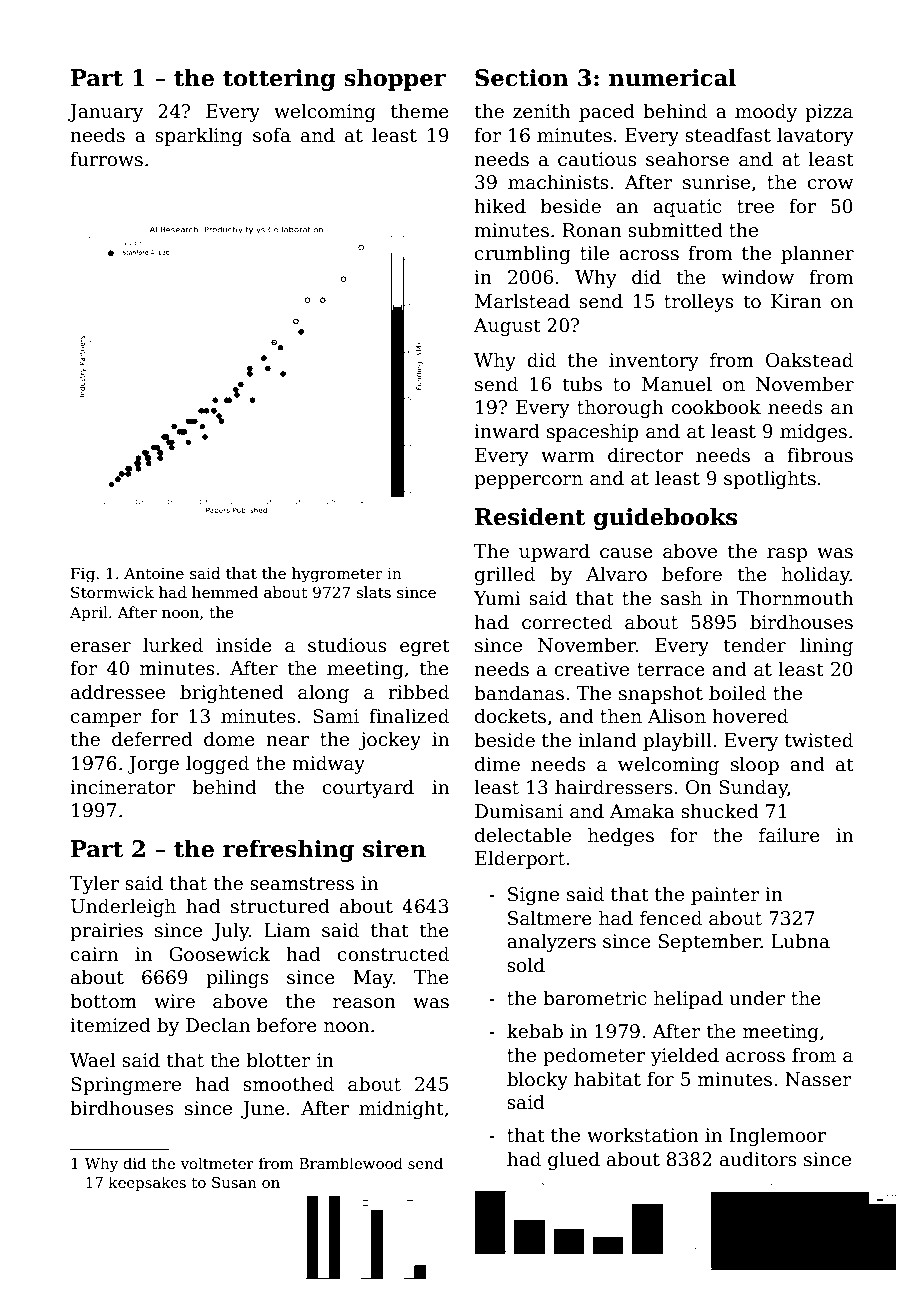  I want to click on keepsakes, so click(147, 1183).
